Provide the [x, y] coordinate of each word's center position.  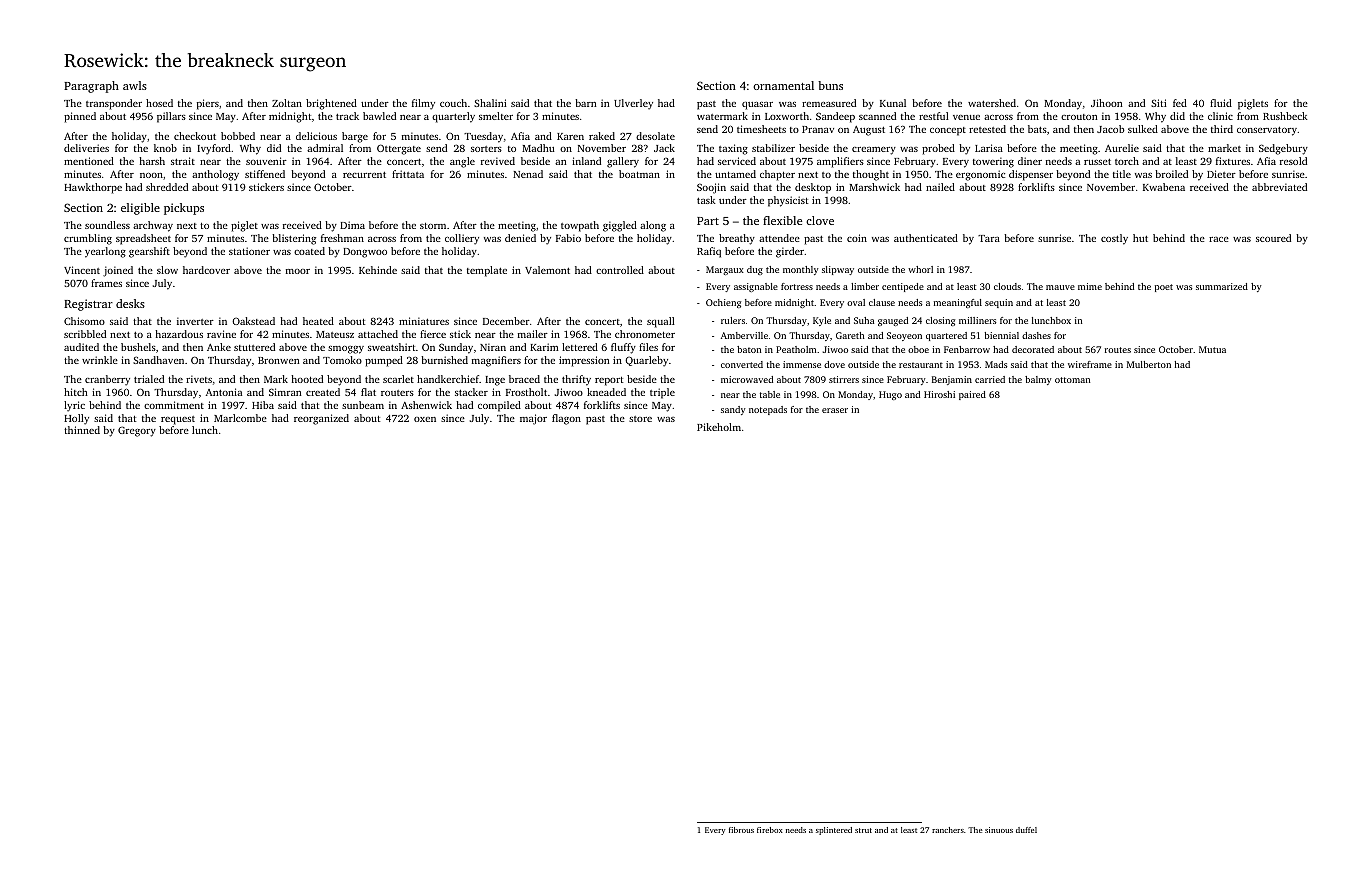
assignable [756, 287]
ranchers [948, 830]
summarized [1222, 286]
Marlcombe [240, 418]
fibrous [741, 830]
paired [972, 395]
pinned [80, 117]
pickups [184, 209]
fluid [1221, 103]
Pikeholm [719, 427]
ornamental [783, 85]
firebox [770, 830]
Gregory [137, 431]
